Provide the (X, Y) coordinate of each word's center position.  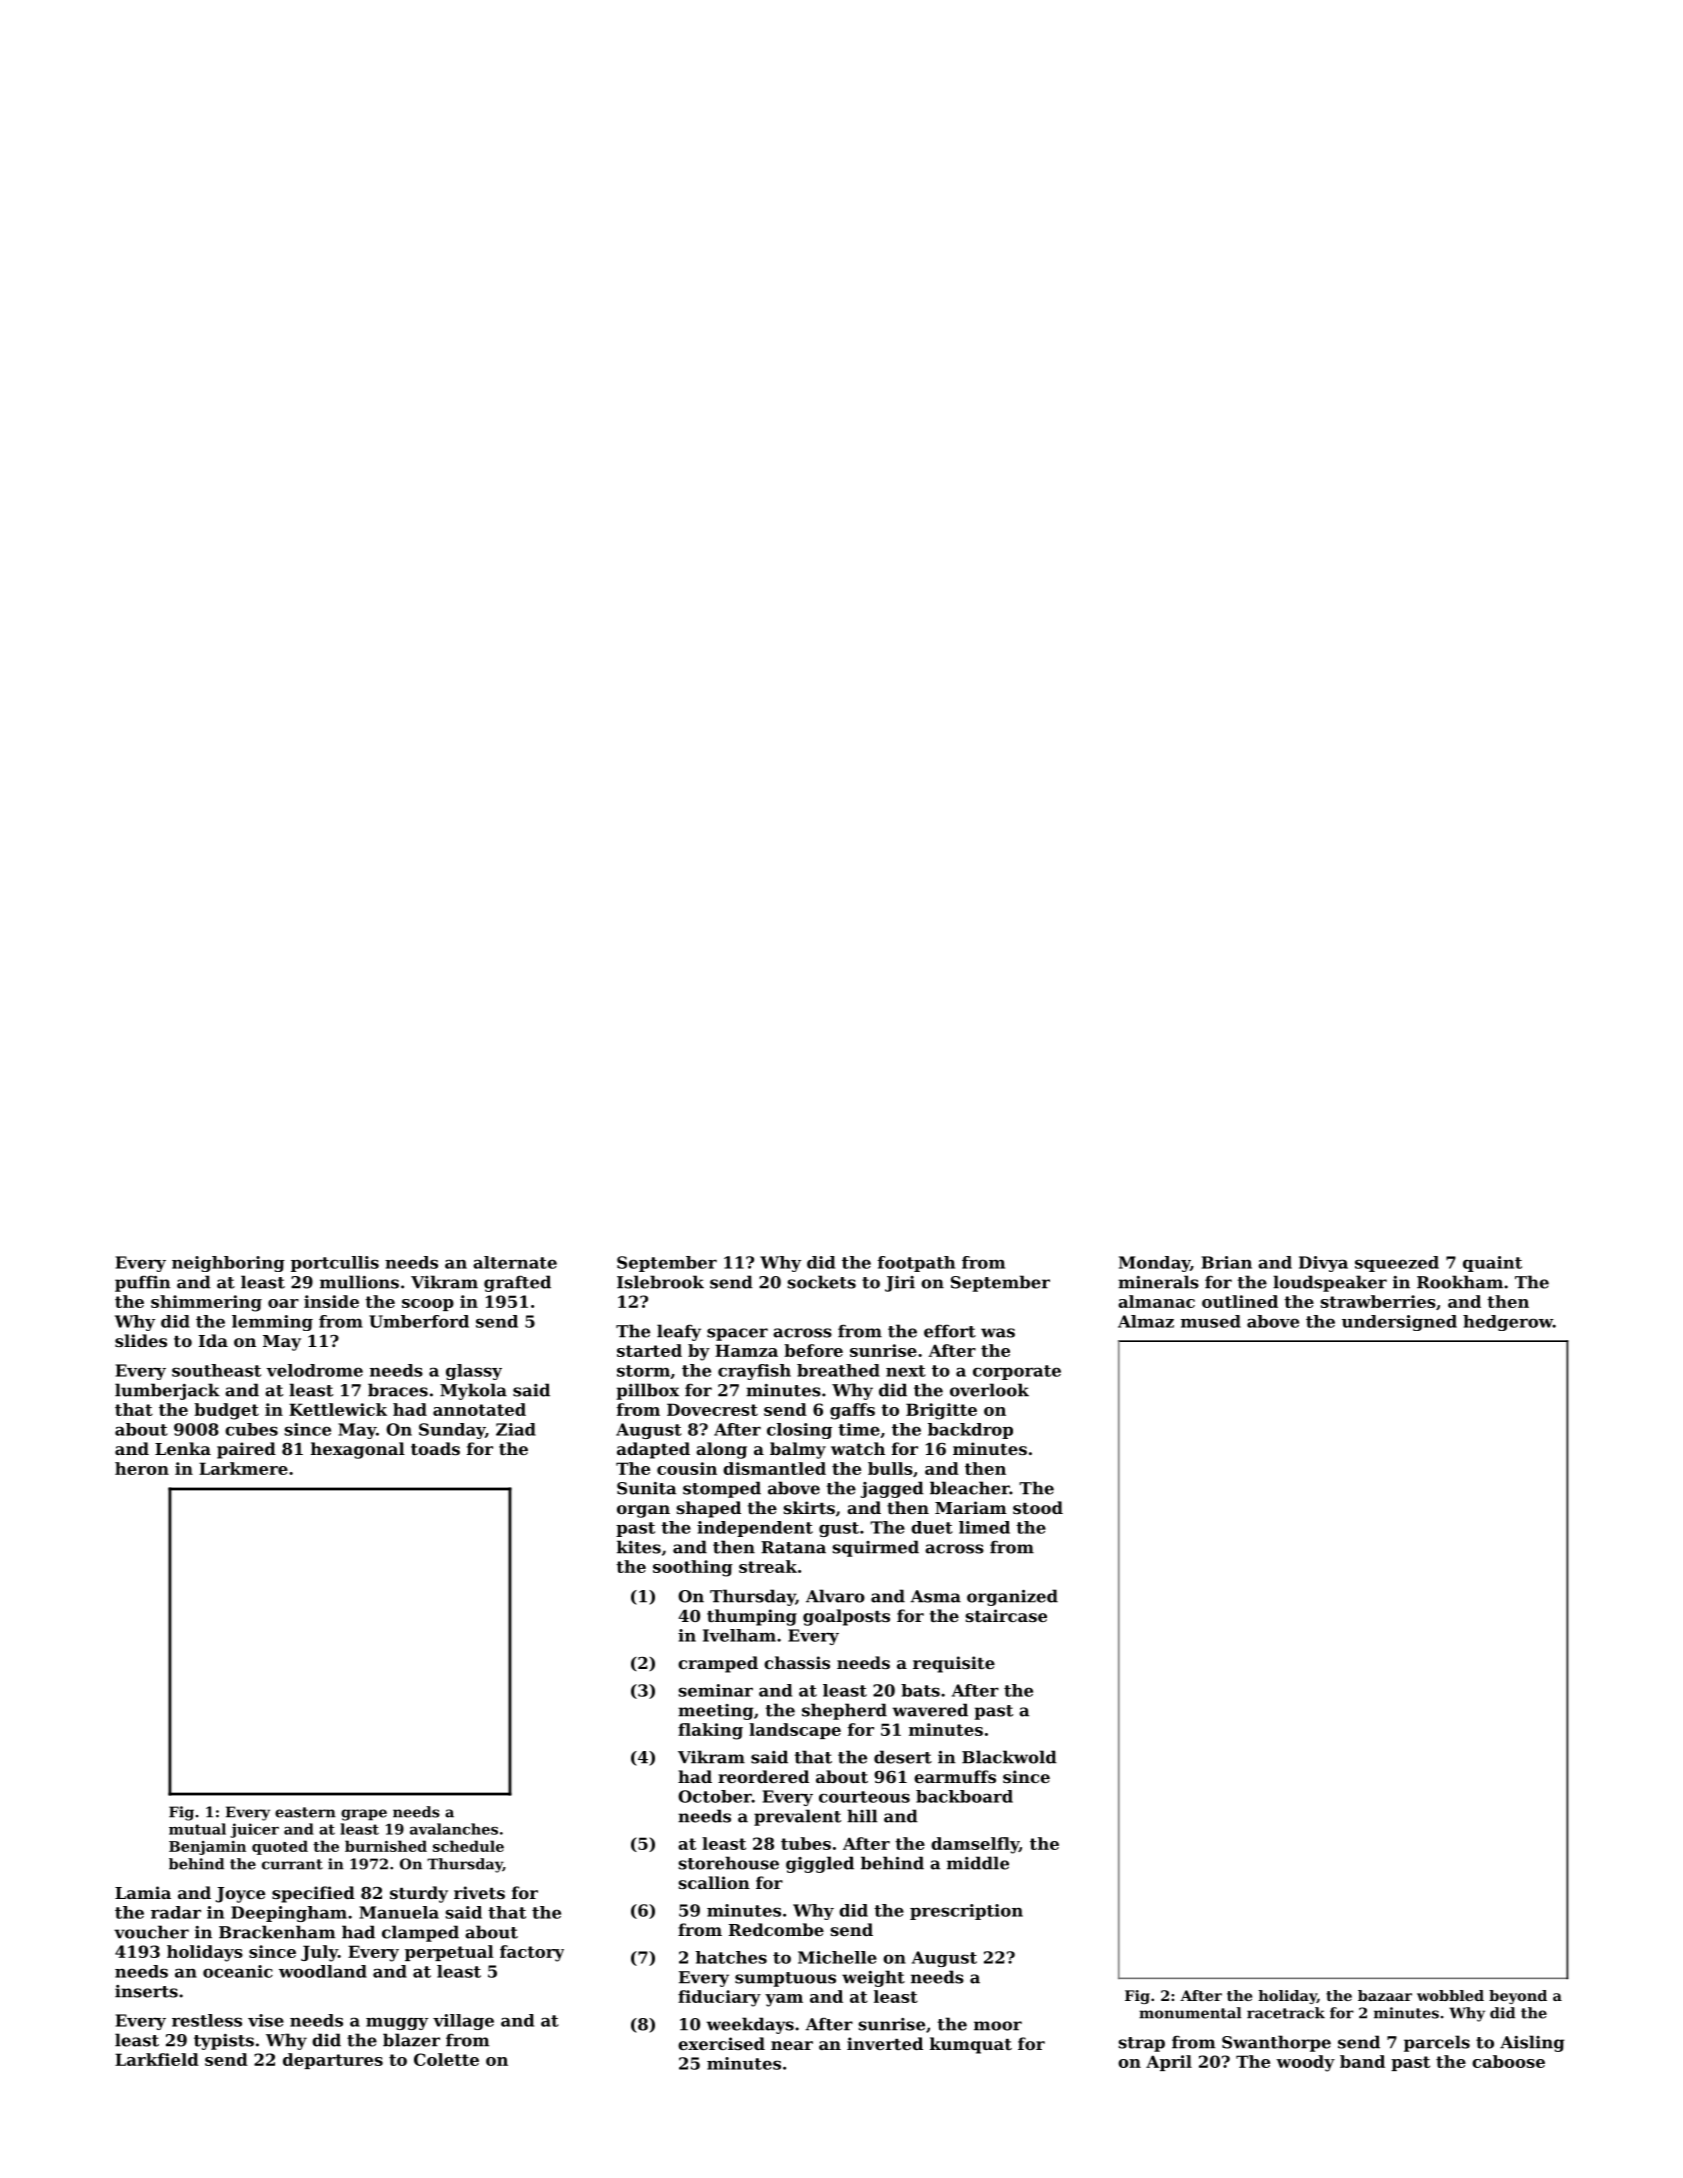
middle (978, 1863)
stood (1038, 1507)
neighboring (228, 1264)
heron (142, 1468)
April (1169, 2063)
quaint (1492, 1264)
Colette (446, 2059)
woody (1305, 2063)
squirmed (876, 1548)
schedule (468, 1846)
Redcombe (776, 1929)
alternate (515, 1262)
